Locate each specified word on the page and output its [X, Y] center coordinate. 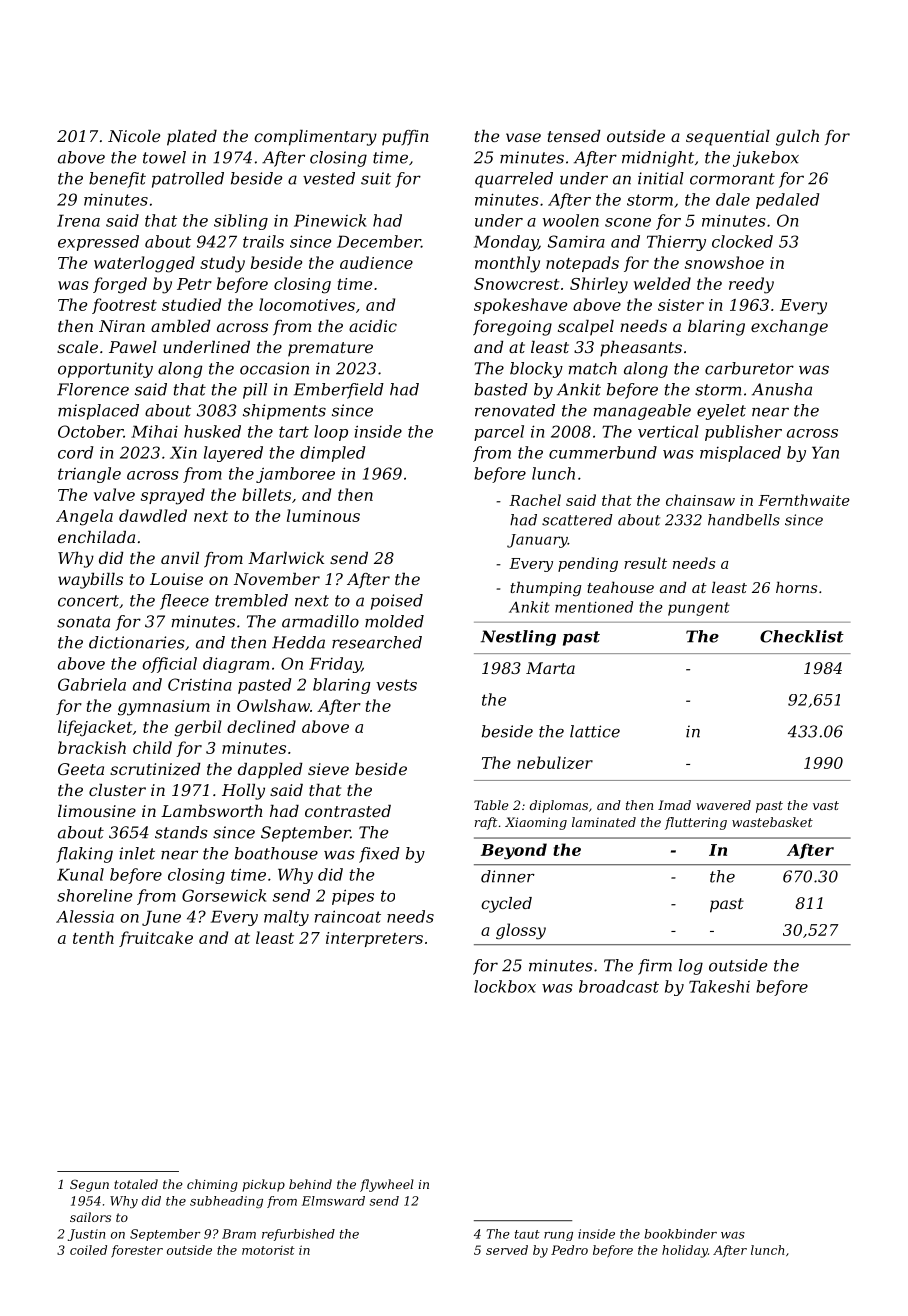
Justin [86, 1235]
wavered [723, 805]
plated [192, 138]
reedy [751, 285]
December [379, 241]
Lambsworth [212, 811]
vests [396, 685]
